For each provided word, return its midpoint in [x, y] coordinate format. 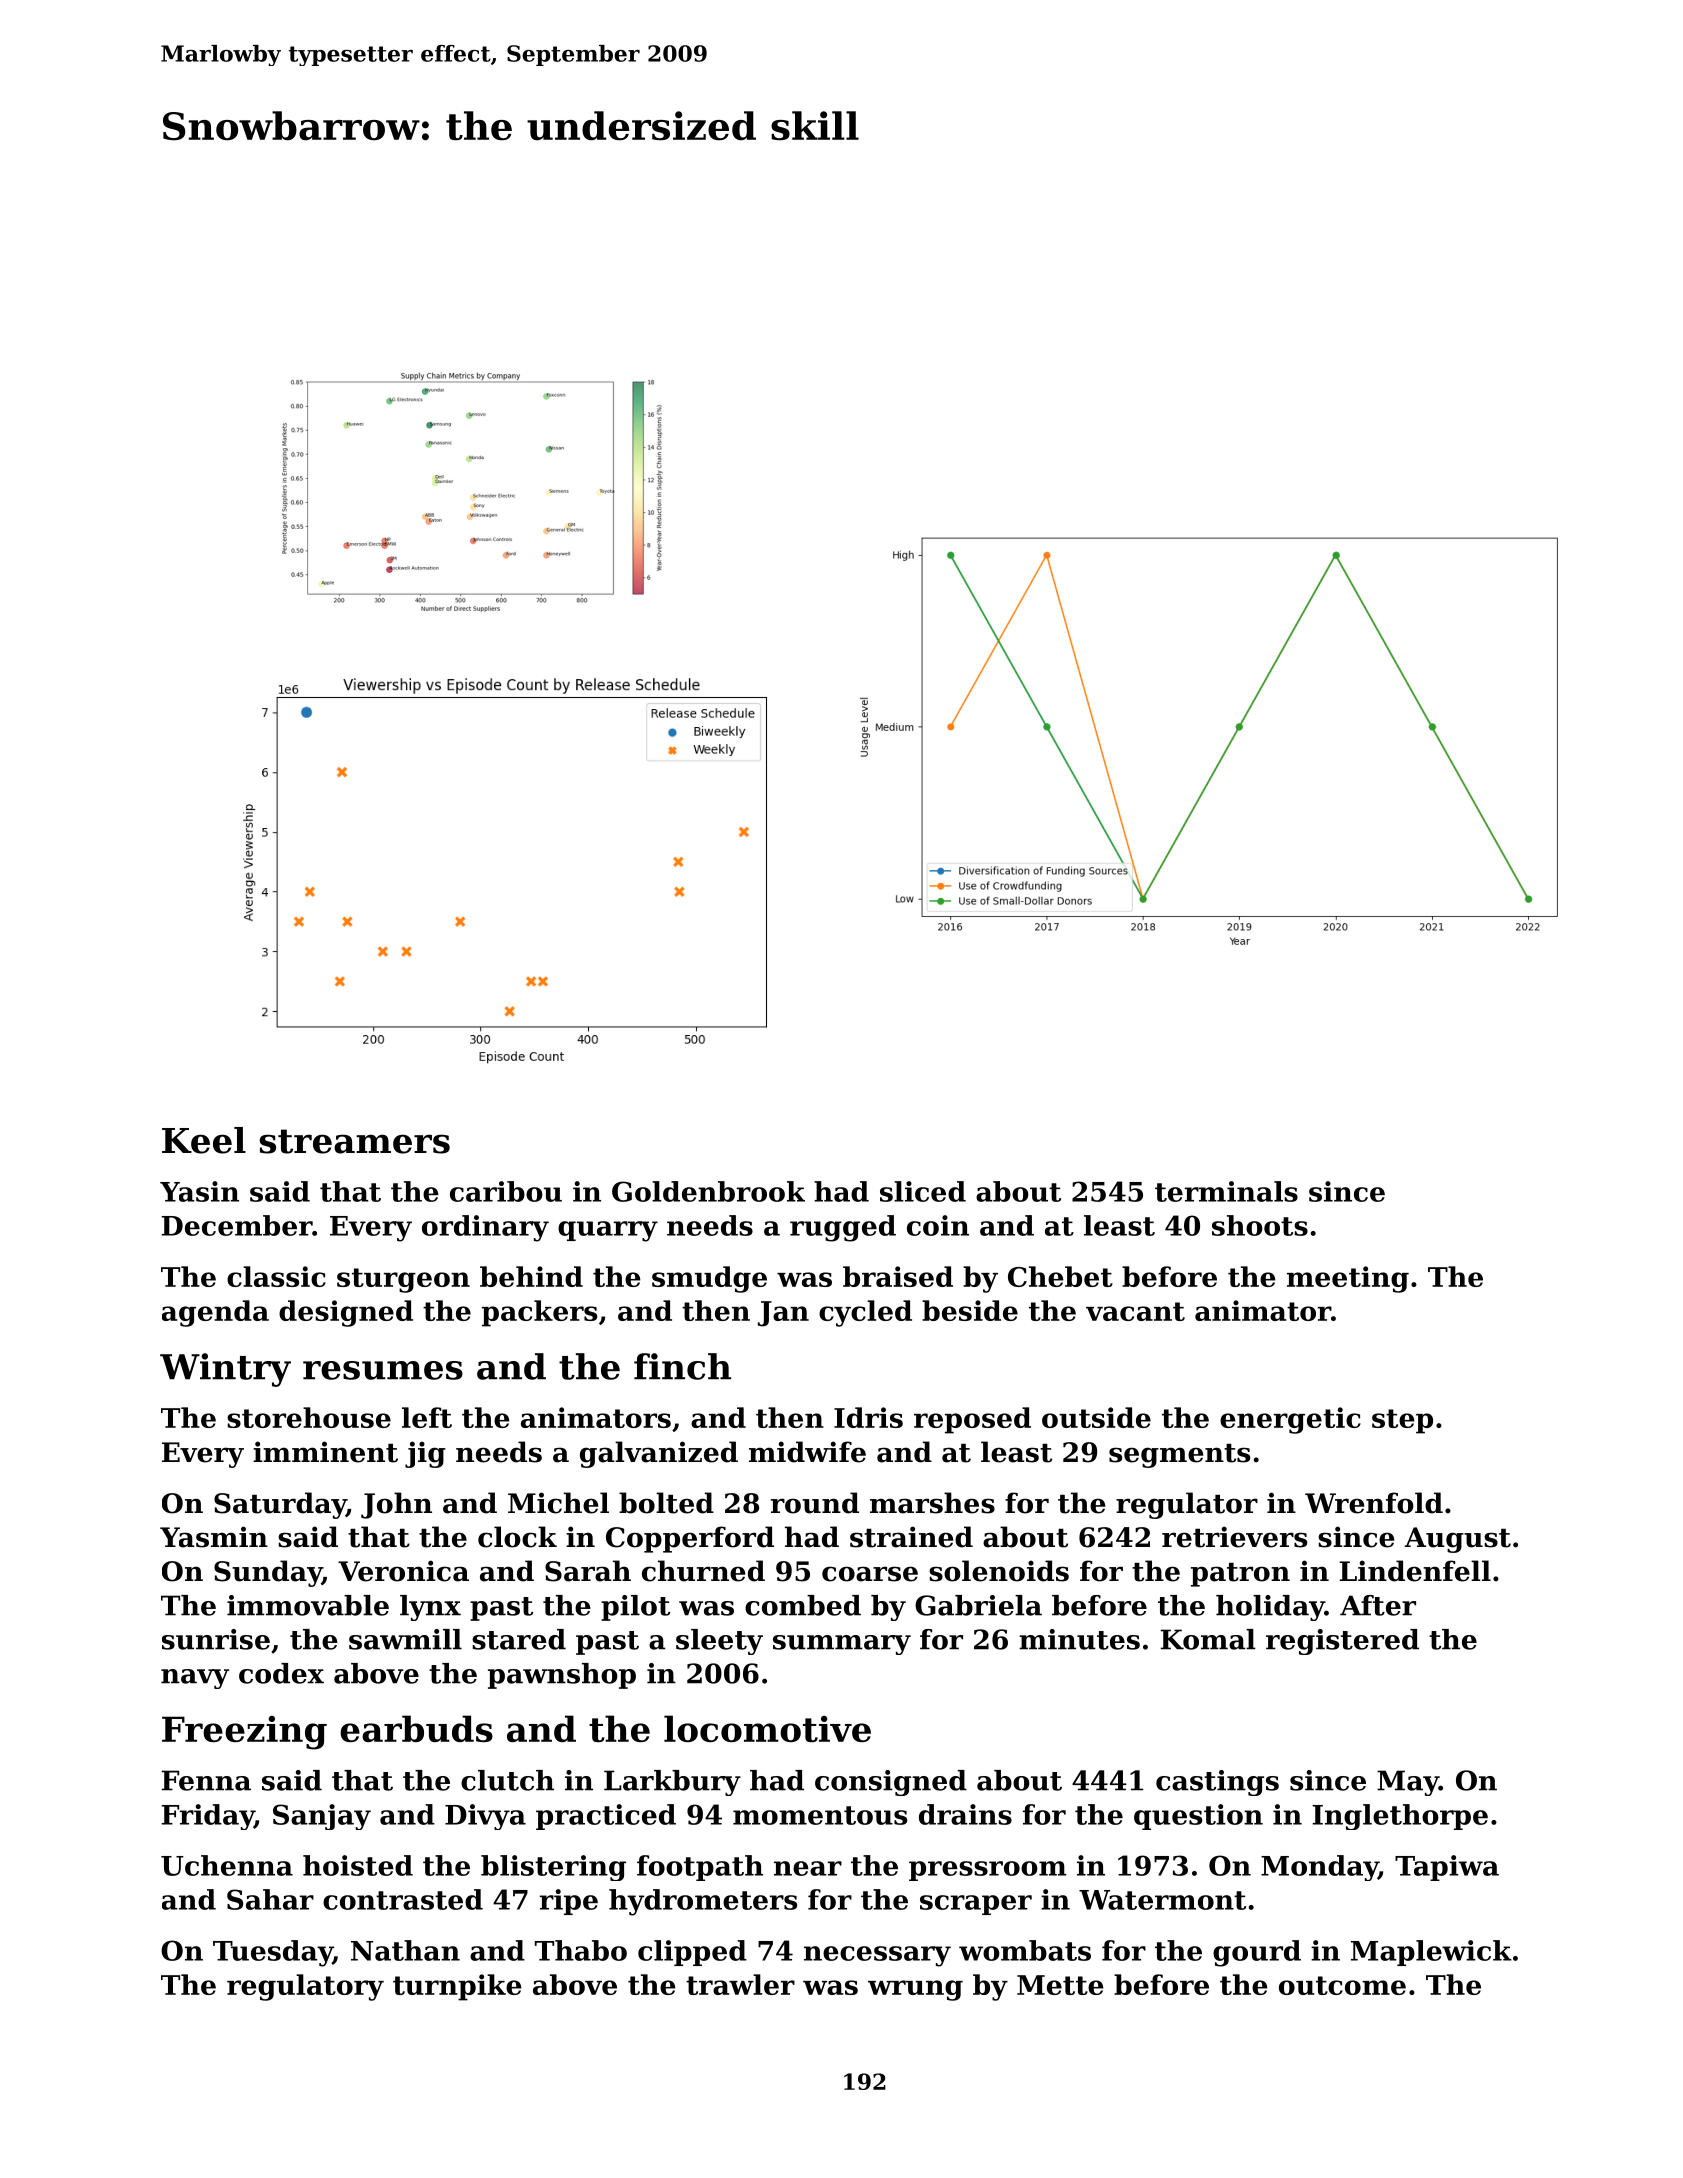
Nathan [405, 1950]
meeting [1348, 1279]
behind [531, 1276]
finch [682, 1366]
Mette [1060, 1985]
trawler [740, 1984]
